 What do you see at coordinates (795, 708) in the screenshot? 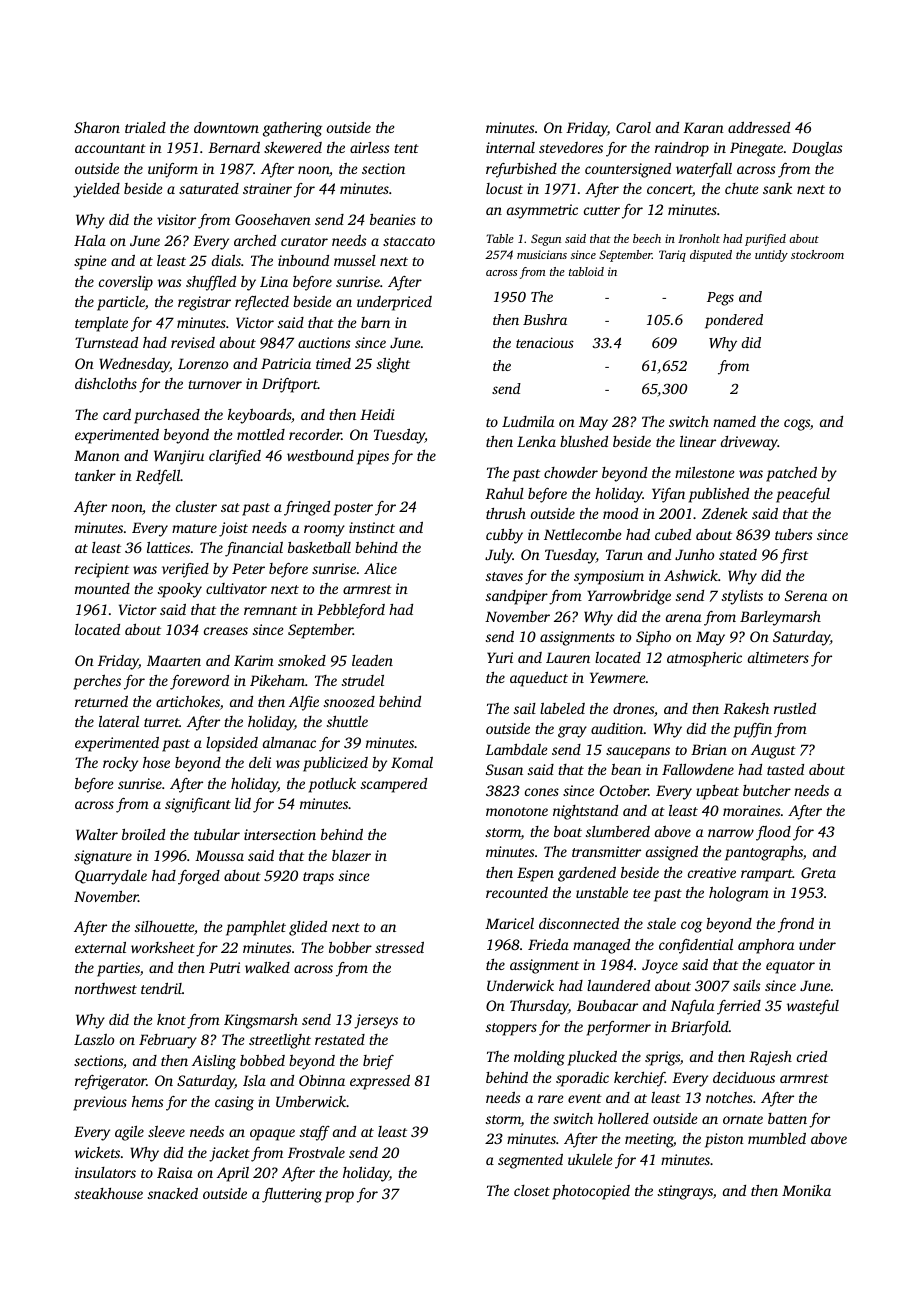
I see `rustled` at bounding box center [795, 708].
